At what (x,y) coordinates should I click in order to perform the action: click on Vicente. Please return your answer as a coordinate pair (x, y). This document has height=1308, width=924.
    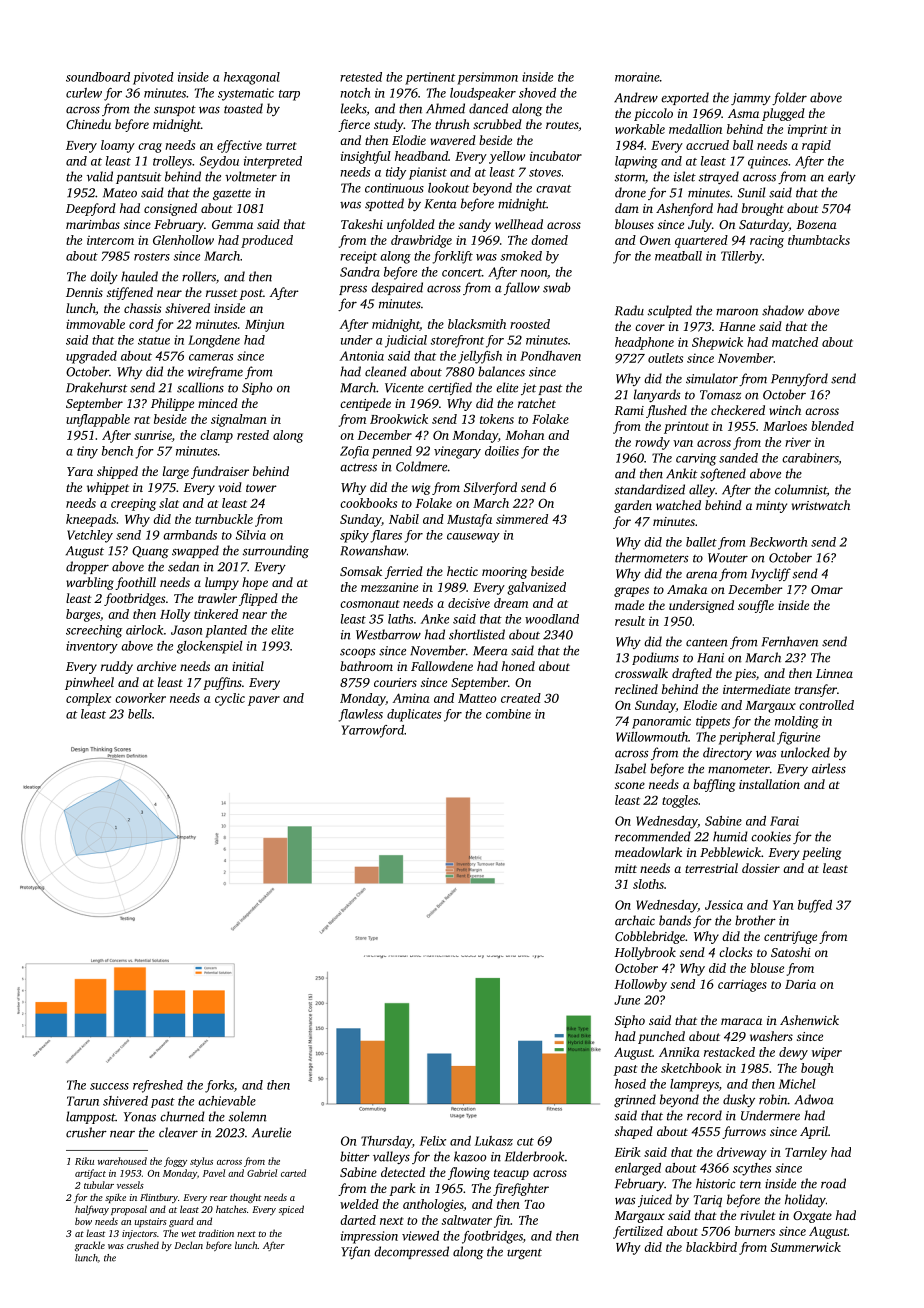
    Looking at the image, I should click on (404, 388).
